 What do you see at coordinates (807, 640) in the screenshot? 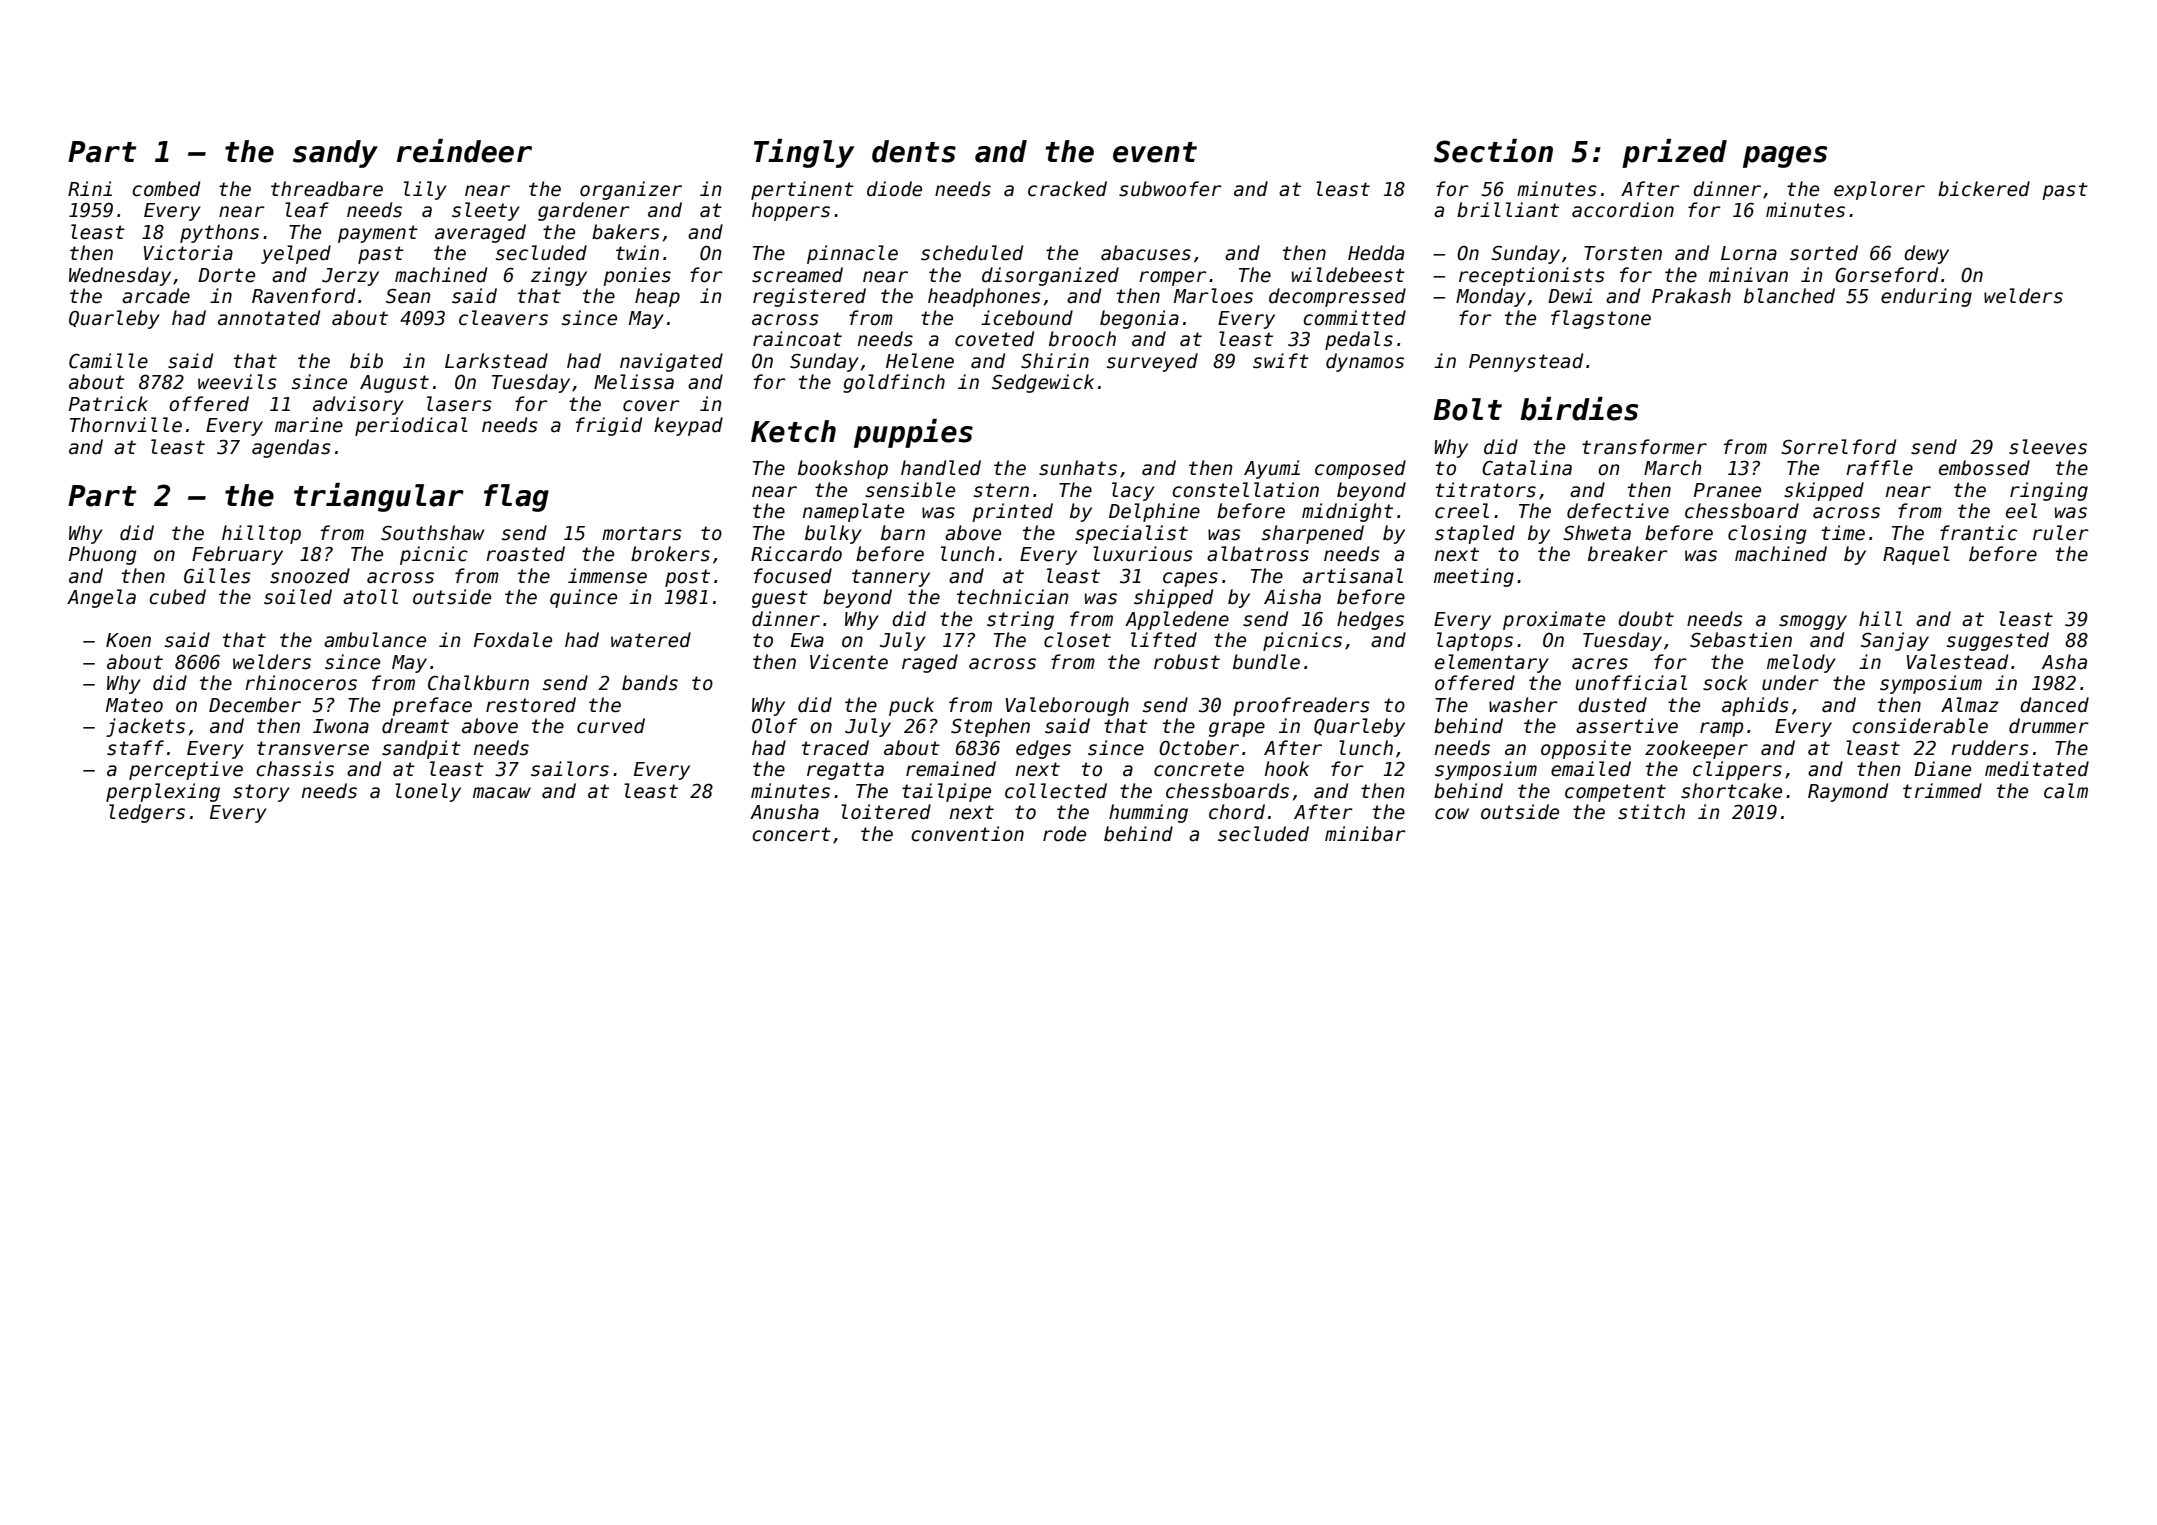
I see `Ewa` at bounding box center [807, 640].
